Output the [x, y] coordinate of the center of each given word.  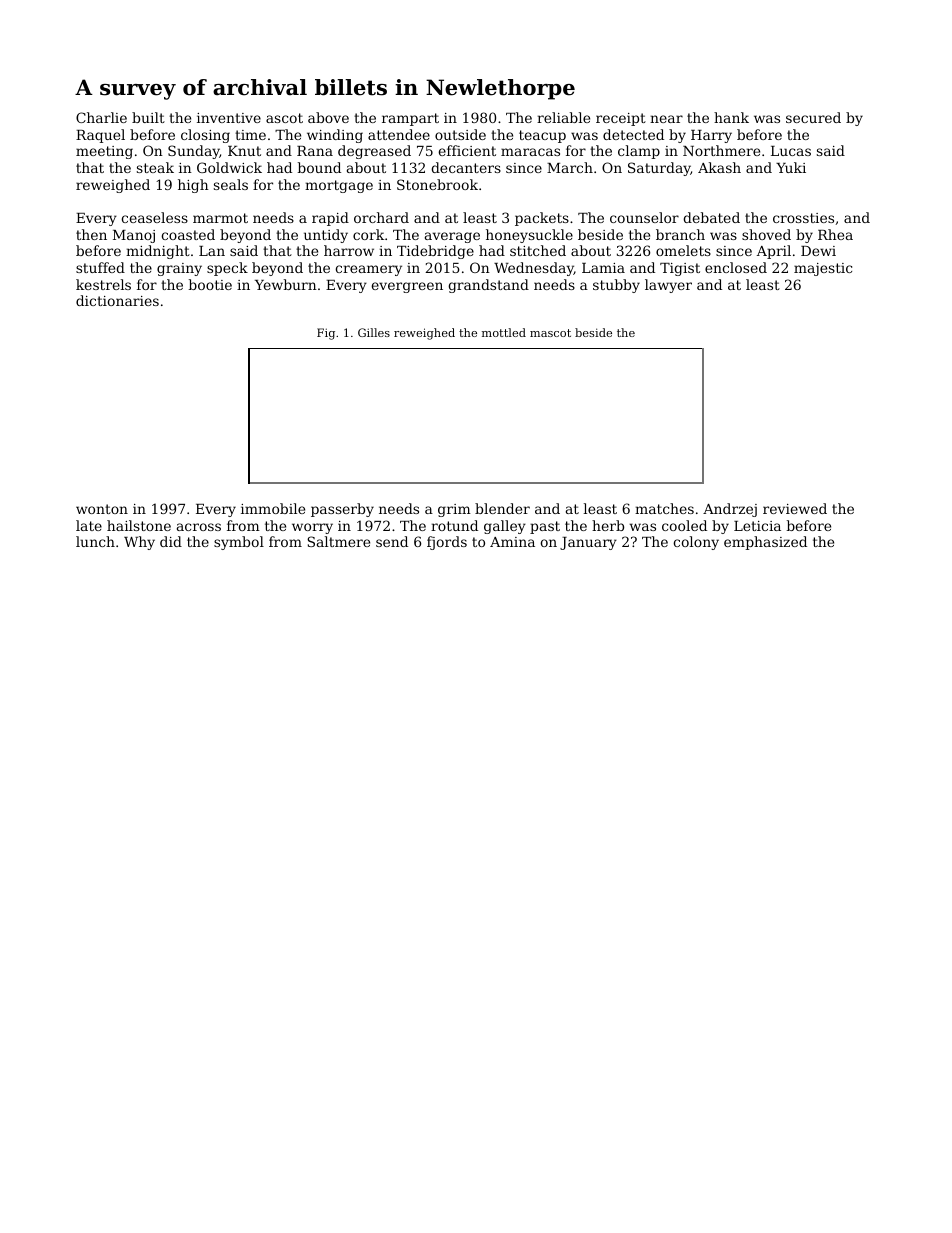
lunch [95, 541]
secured [813, 117]
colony [696, 543]
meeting [104, 152]
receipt [621, 119]
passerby [342, 510]
